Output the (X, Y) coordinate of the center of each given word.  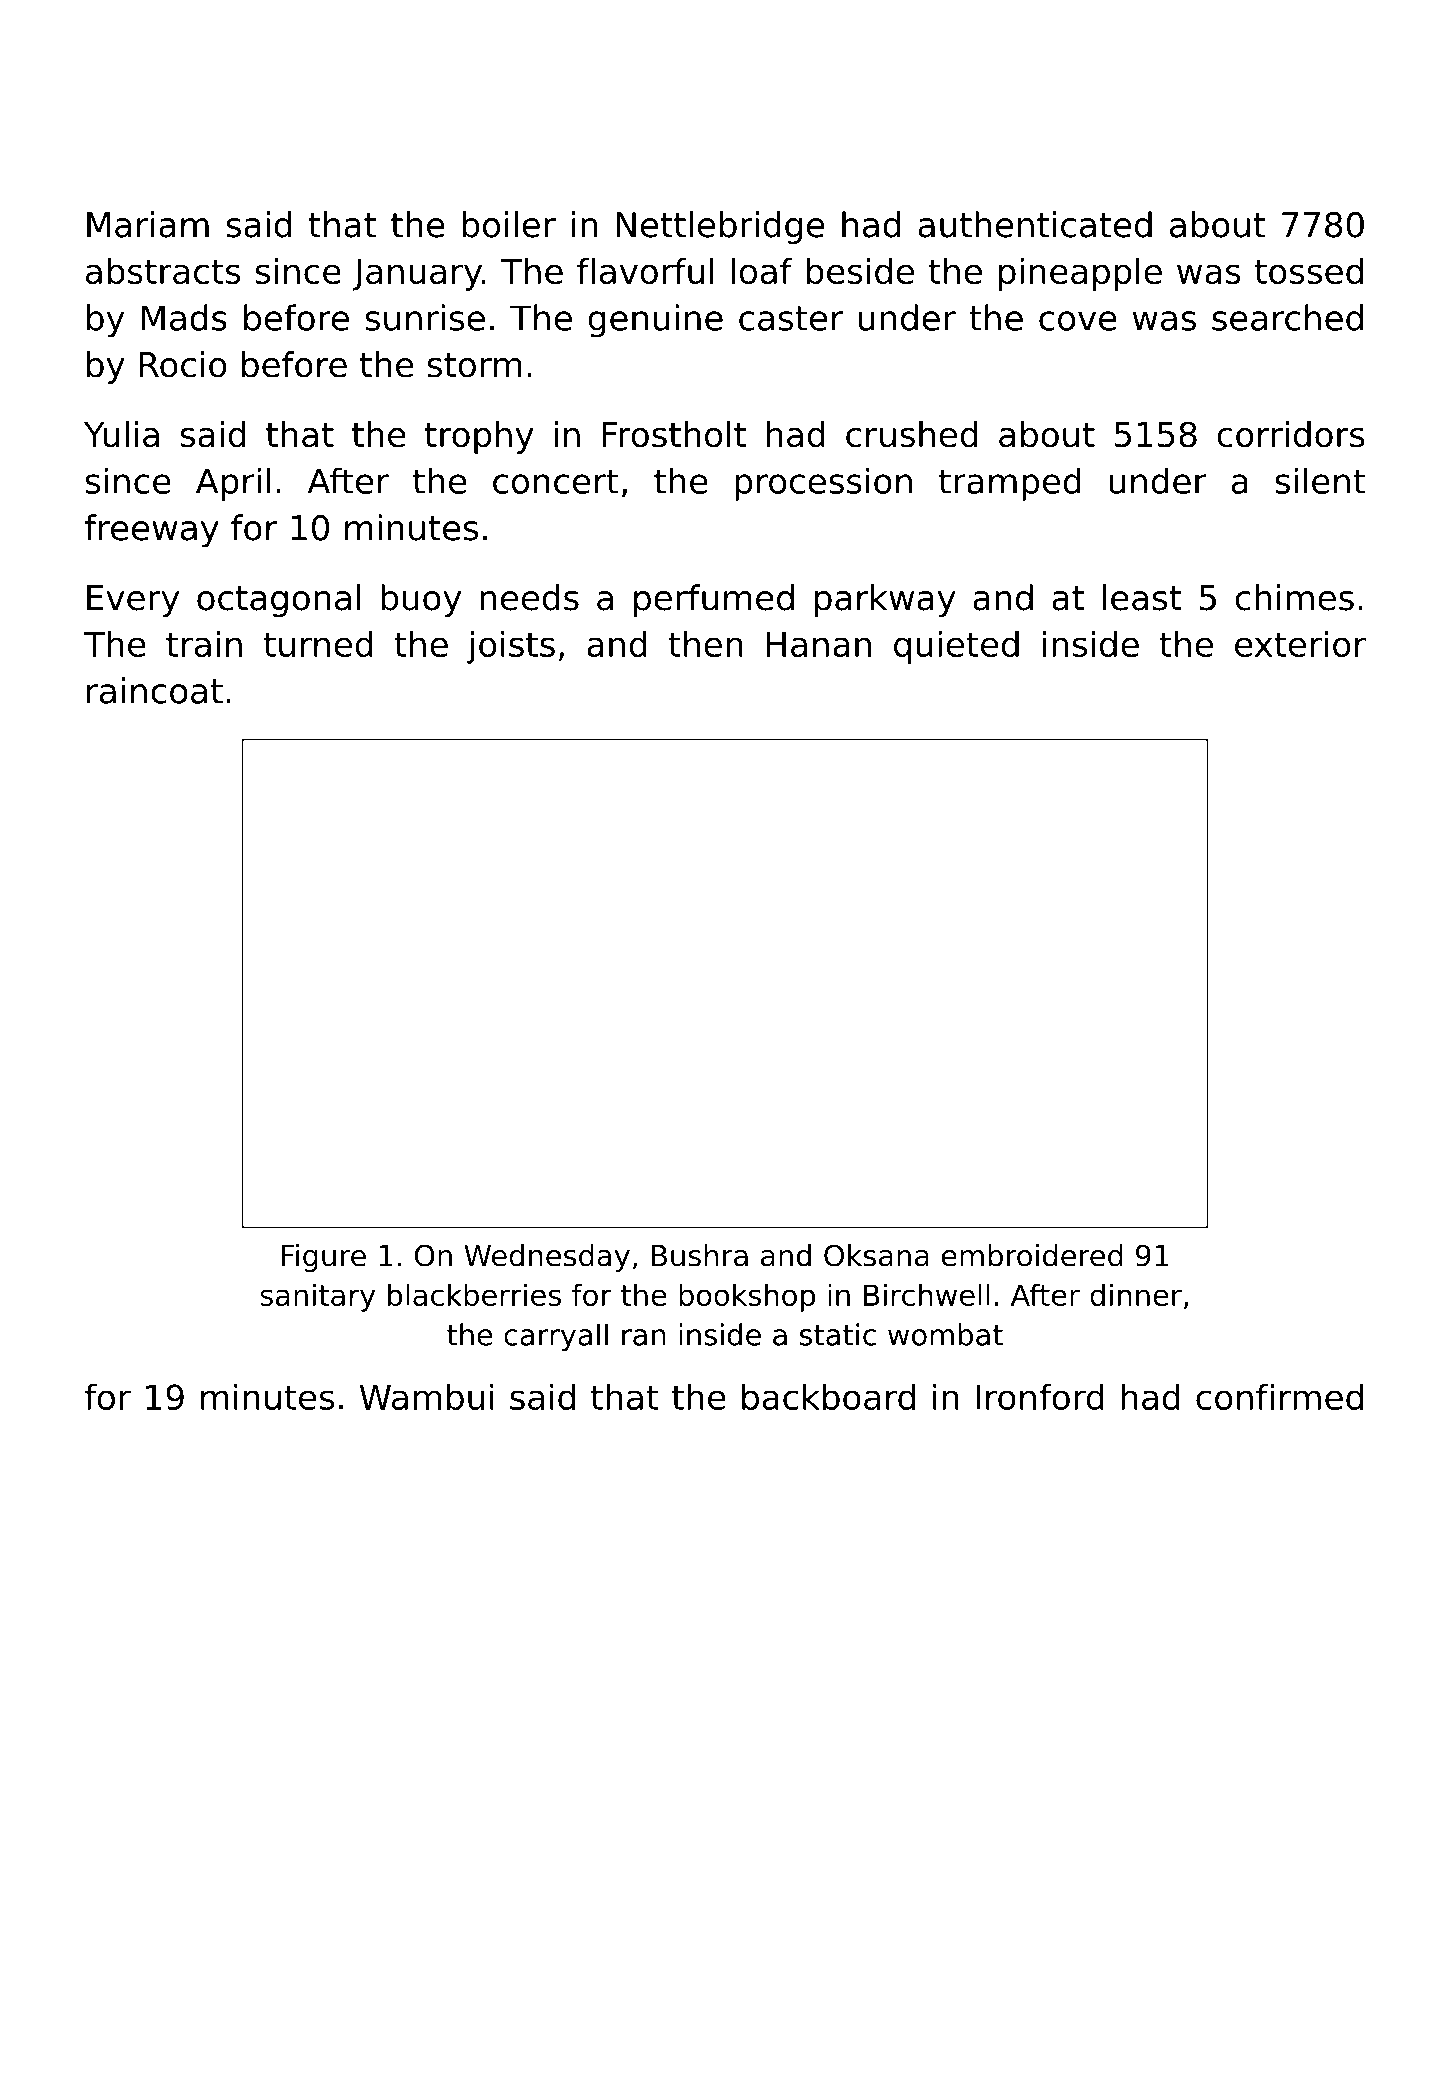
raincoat (155, 690)
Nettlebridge (720, 227)
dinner (1136, 1294)
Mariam (148, 224)
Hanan (819, 644)
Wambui (427, 1396)
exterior (1300, 644)
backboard (828, 1396)
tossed (1309, 271)
